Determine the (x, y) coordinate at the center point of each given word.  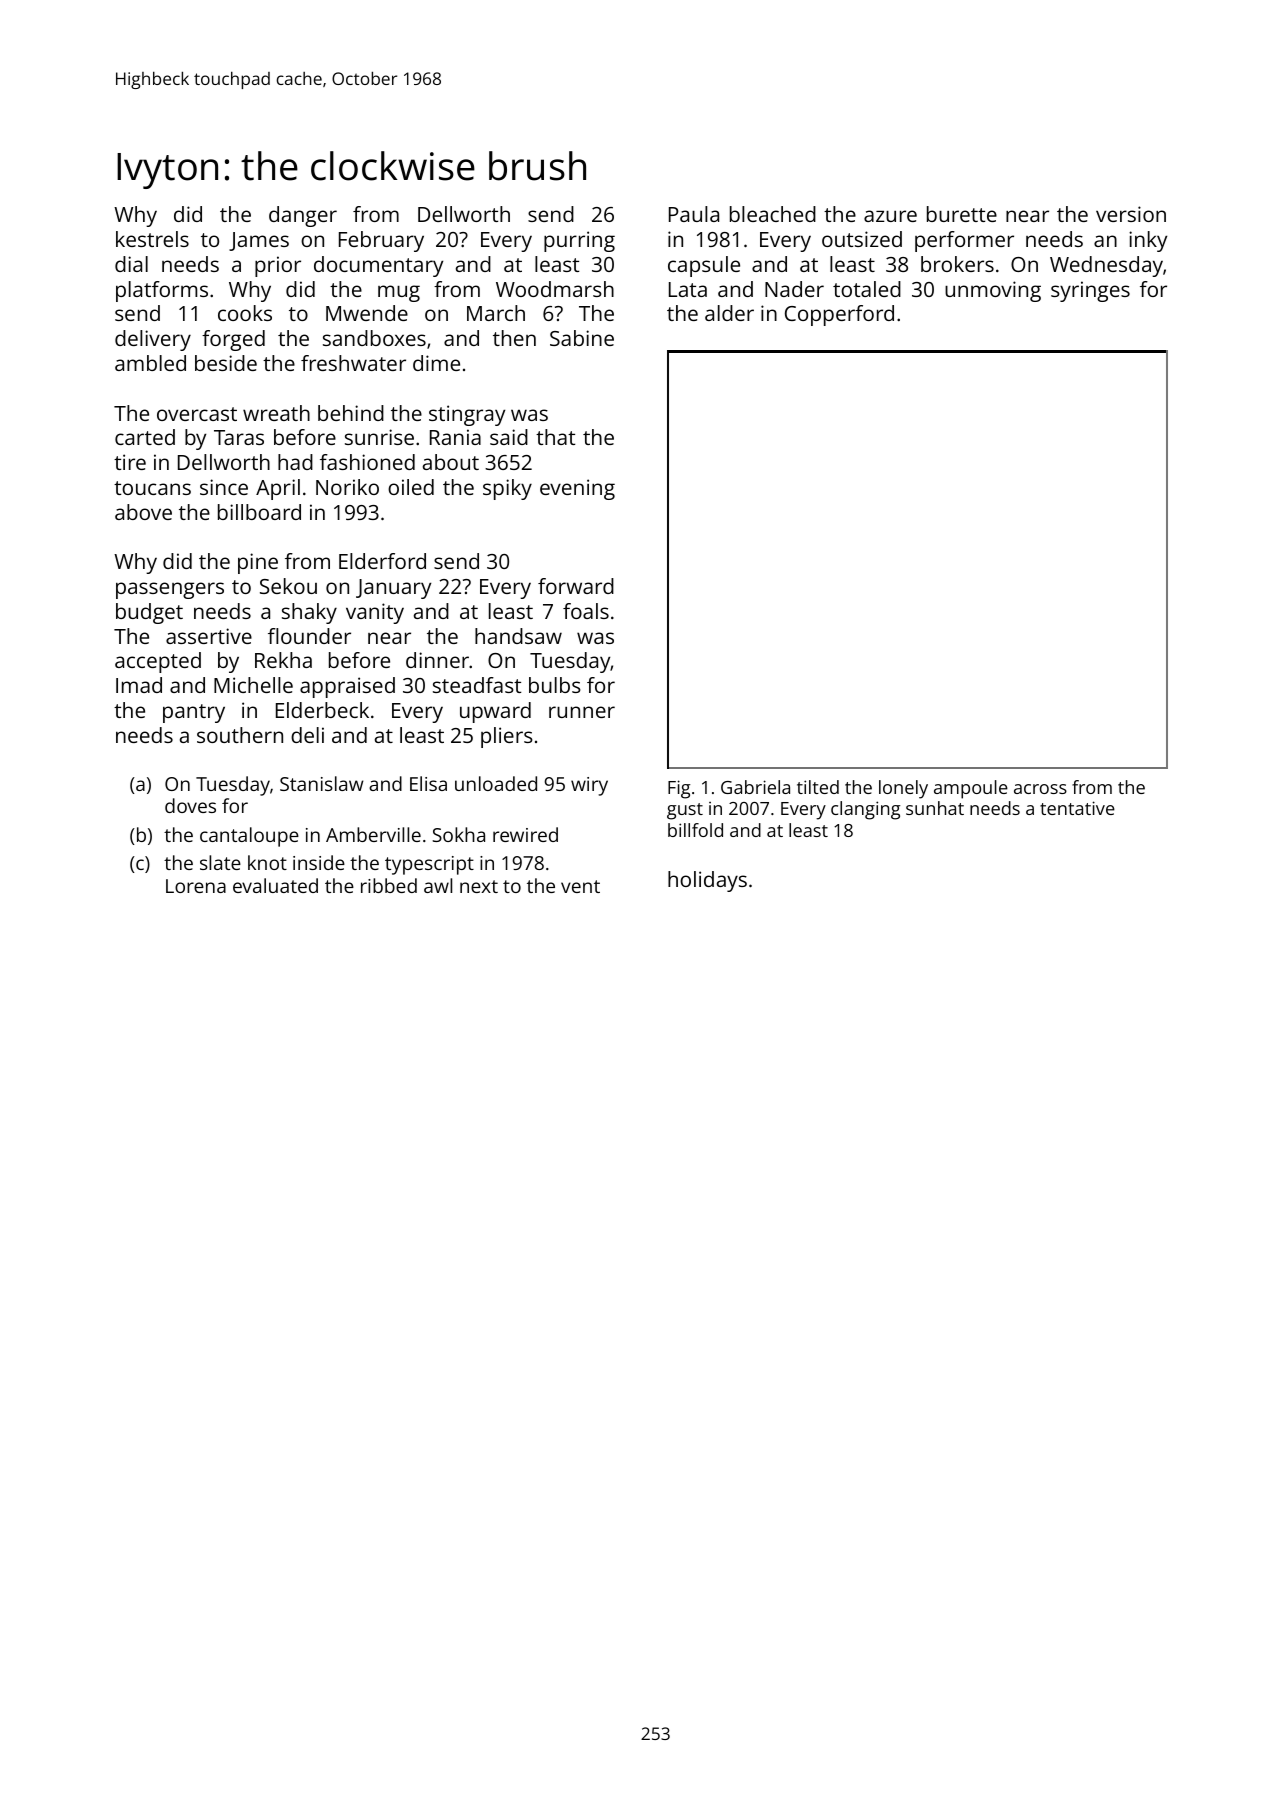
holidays (707, 881)
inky (1148, 241)
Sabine (582, 338)
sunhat (935, 808)
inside (319, 862)
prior (278, 266)
